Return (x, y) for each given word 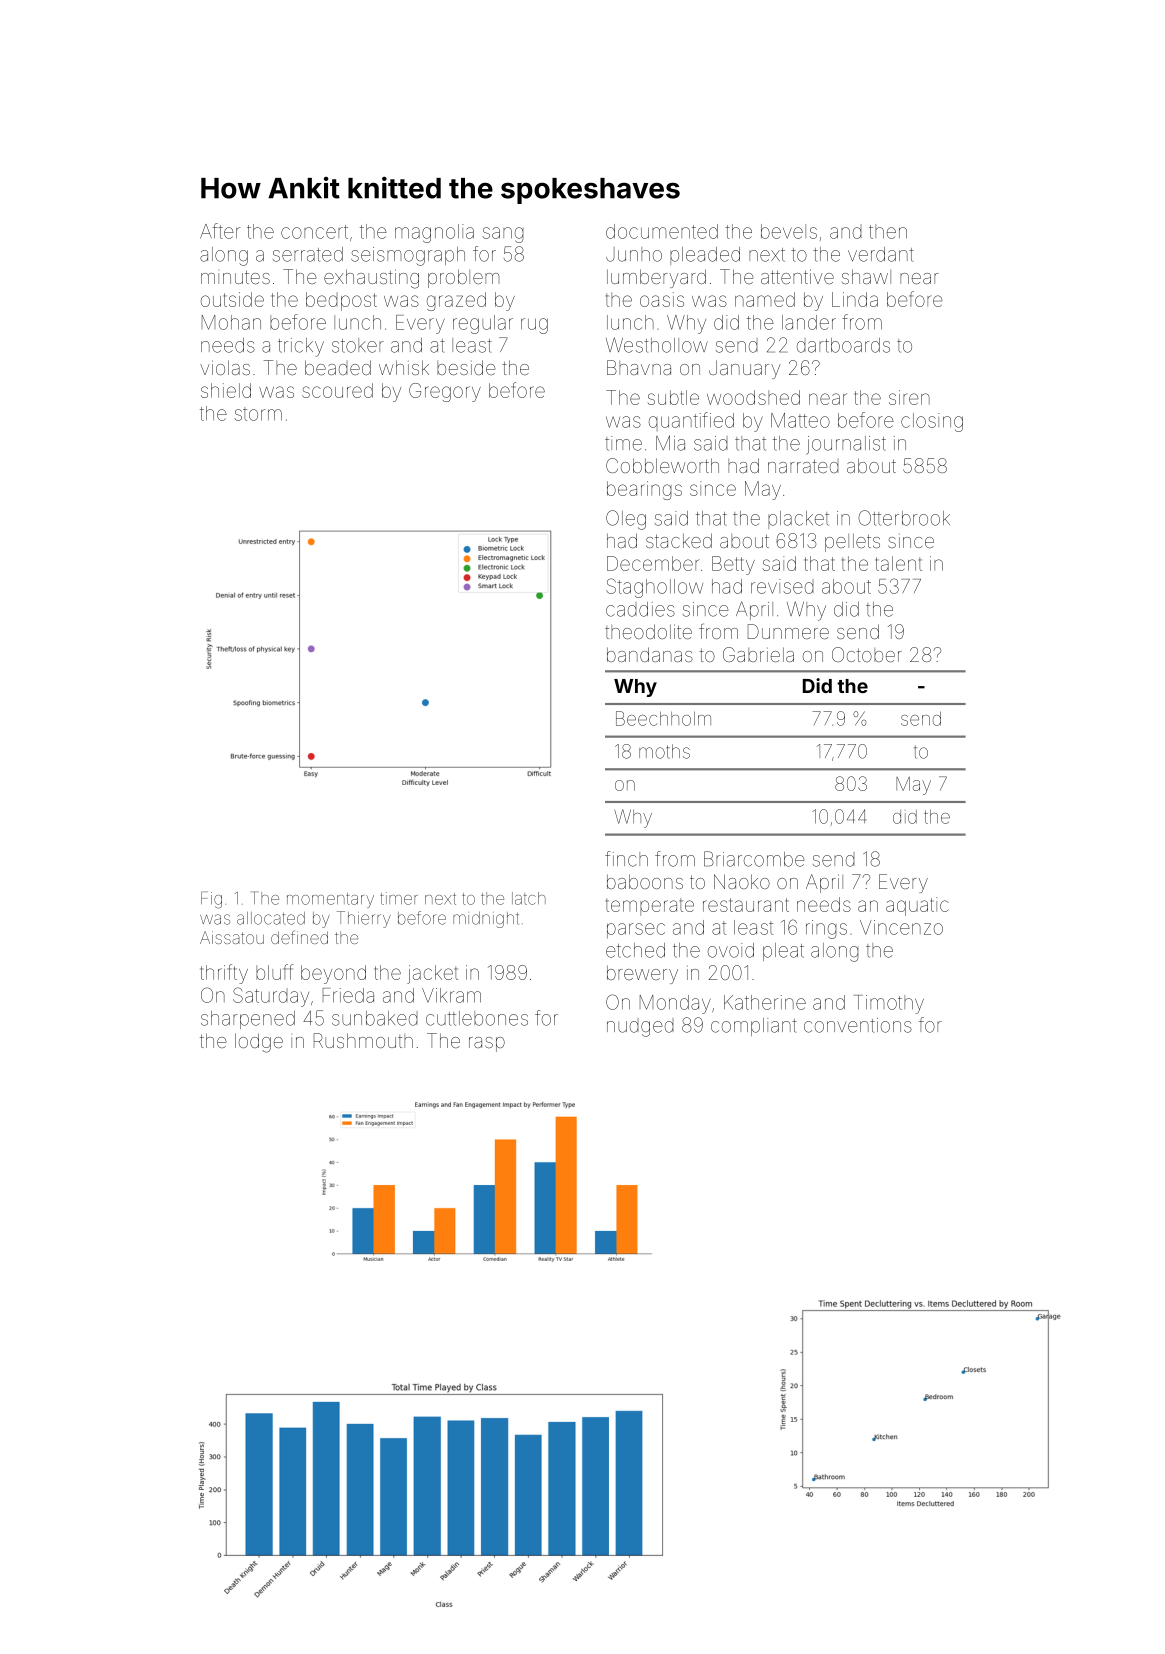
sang (503, 235)
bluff (275, 972)
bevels (789, 231)
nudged (640, 1027)
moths (664, 751)
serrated (308, 254)
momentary (330, 900)
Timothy (889, 1004)
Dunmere (788, 631)
